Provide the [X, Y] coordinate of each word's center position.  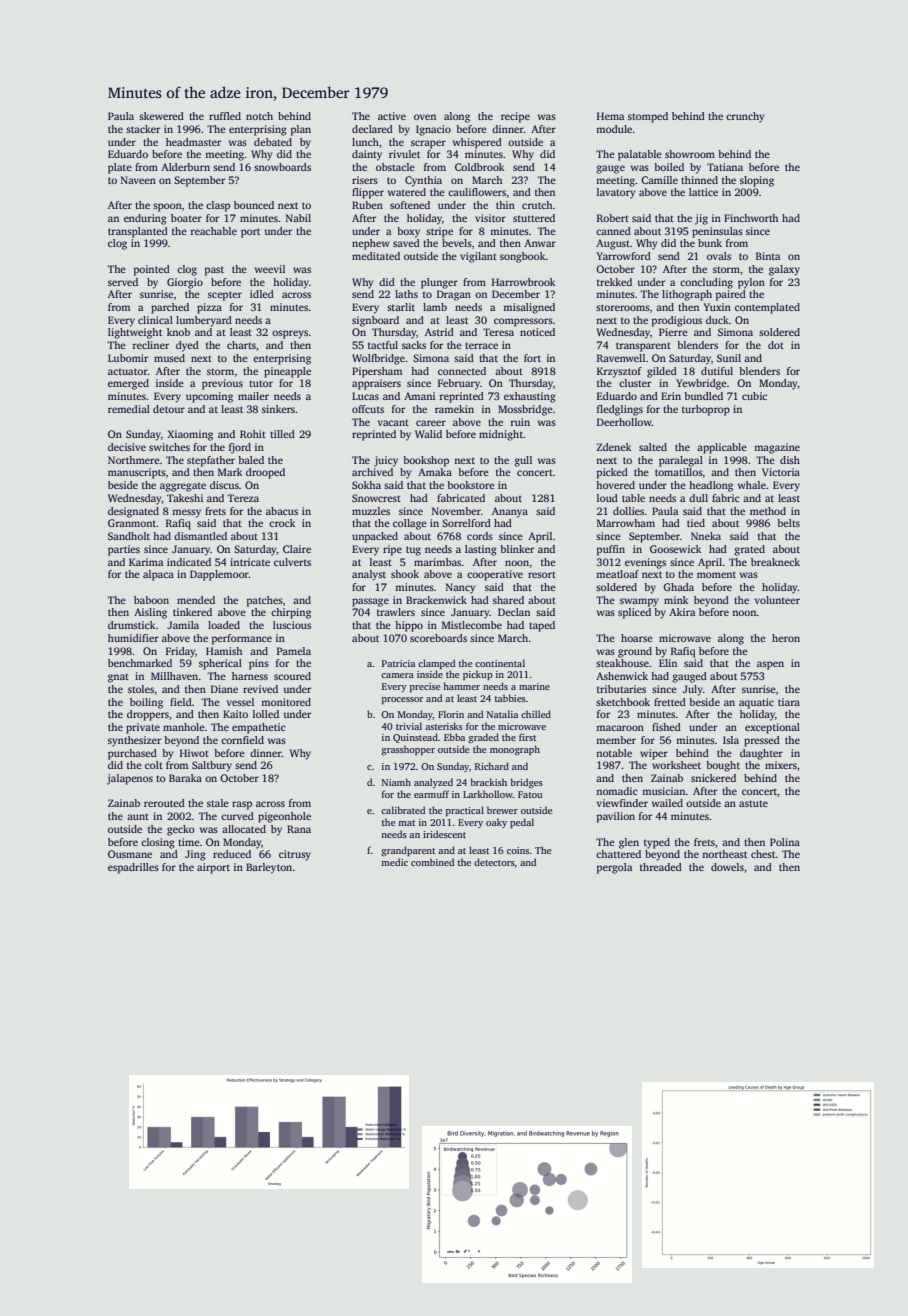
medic [394, 862]
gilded [662, 372]
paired [731, 295]
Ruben [367, 205]
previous [222, 384]
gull [523, 461]
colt [154, 765]
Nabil [298, 218]
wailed [667, 803]
